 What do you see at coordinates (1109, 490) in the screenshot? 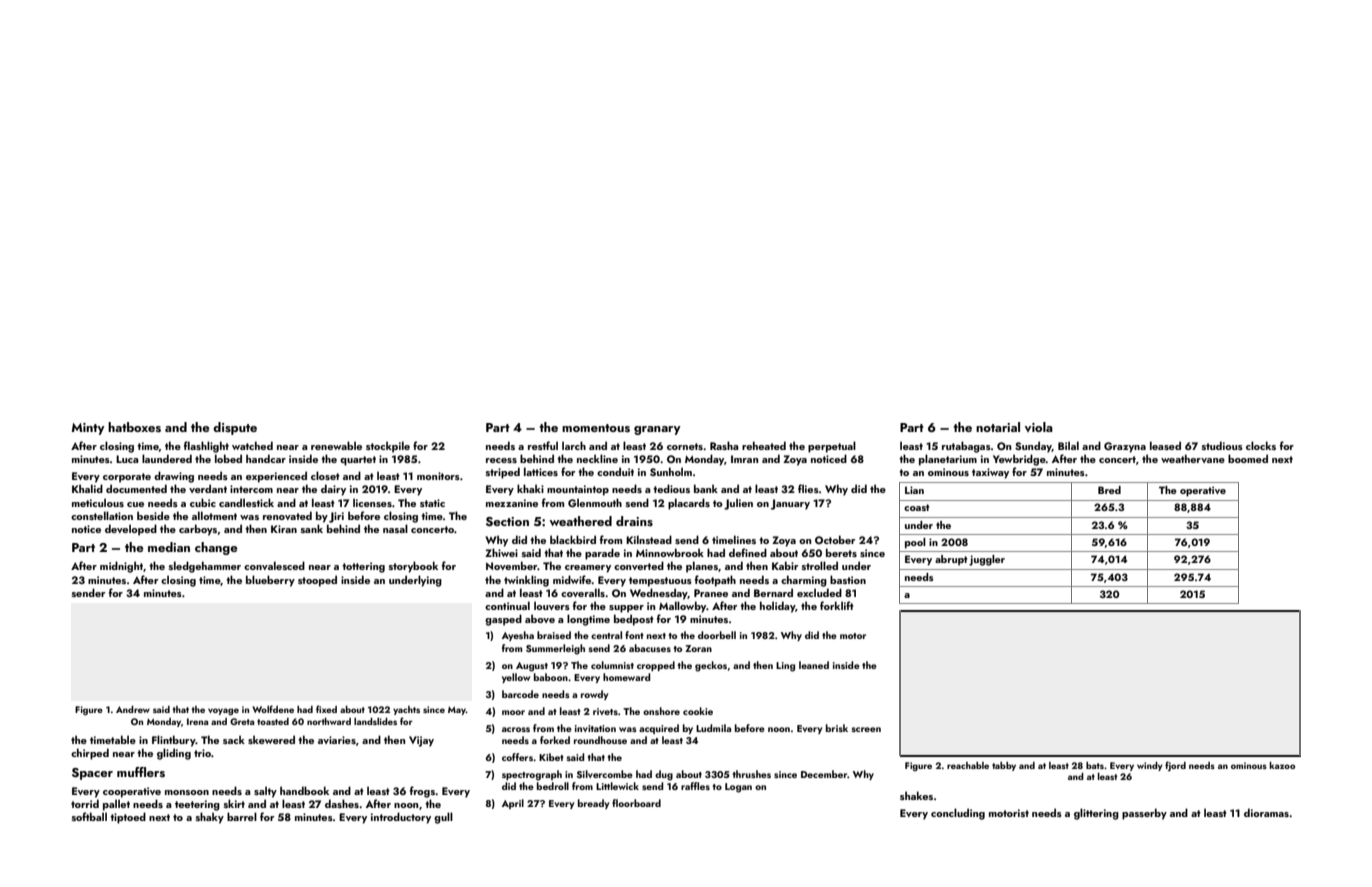
I see `Bred` at bounding box center [1109, 490].
